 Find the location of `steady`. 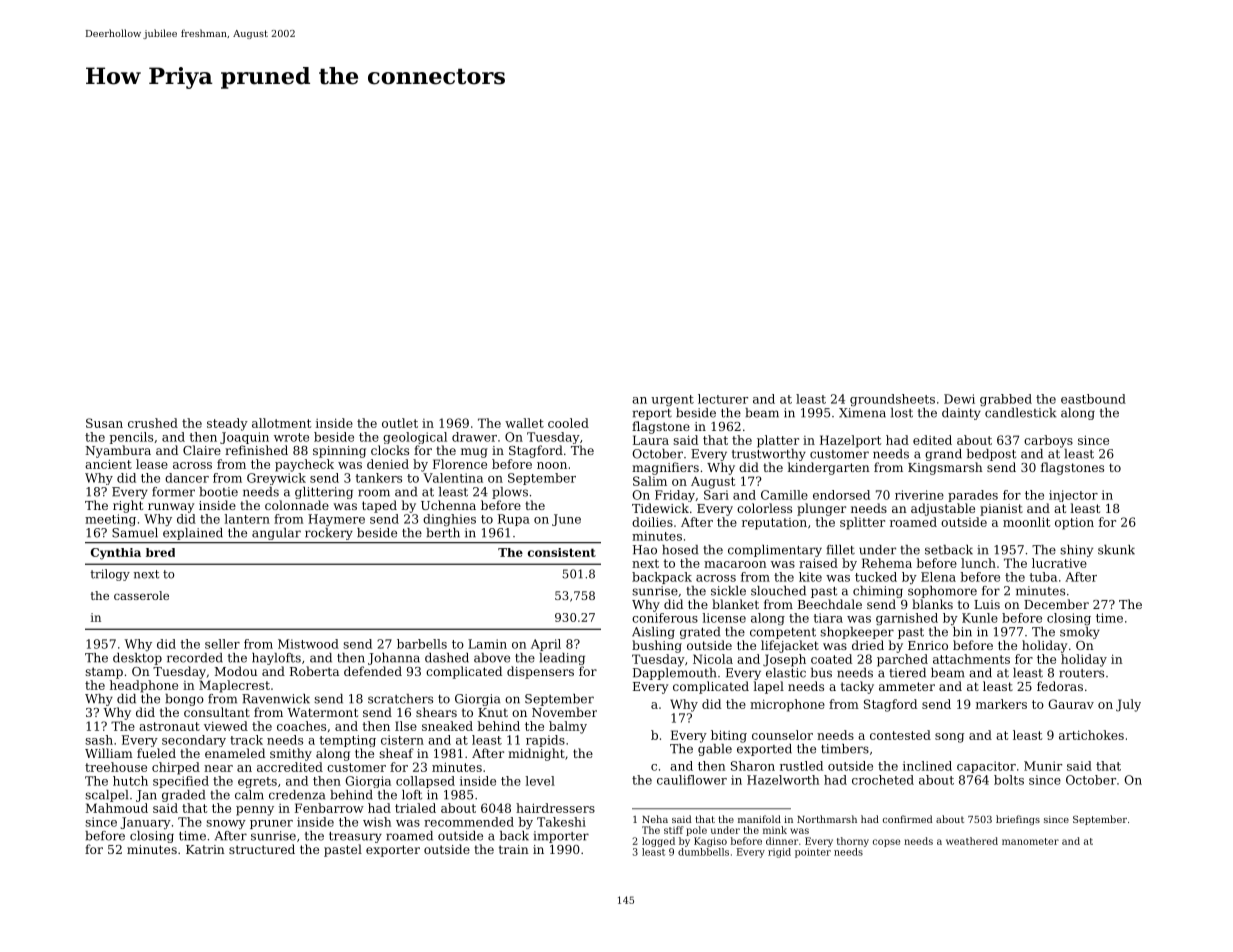

steady is located at coordinates (227, 424).
